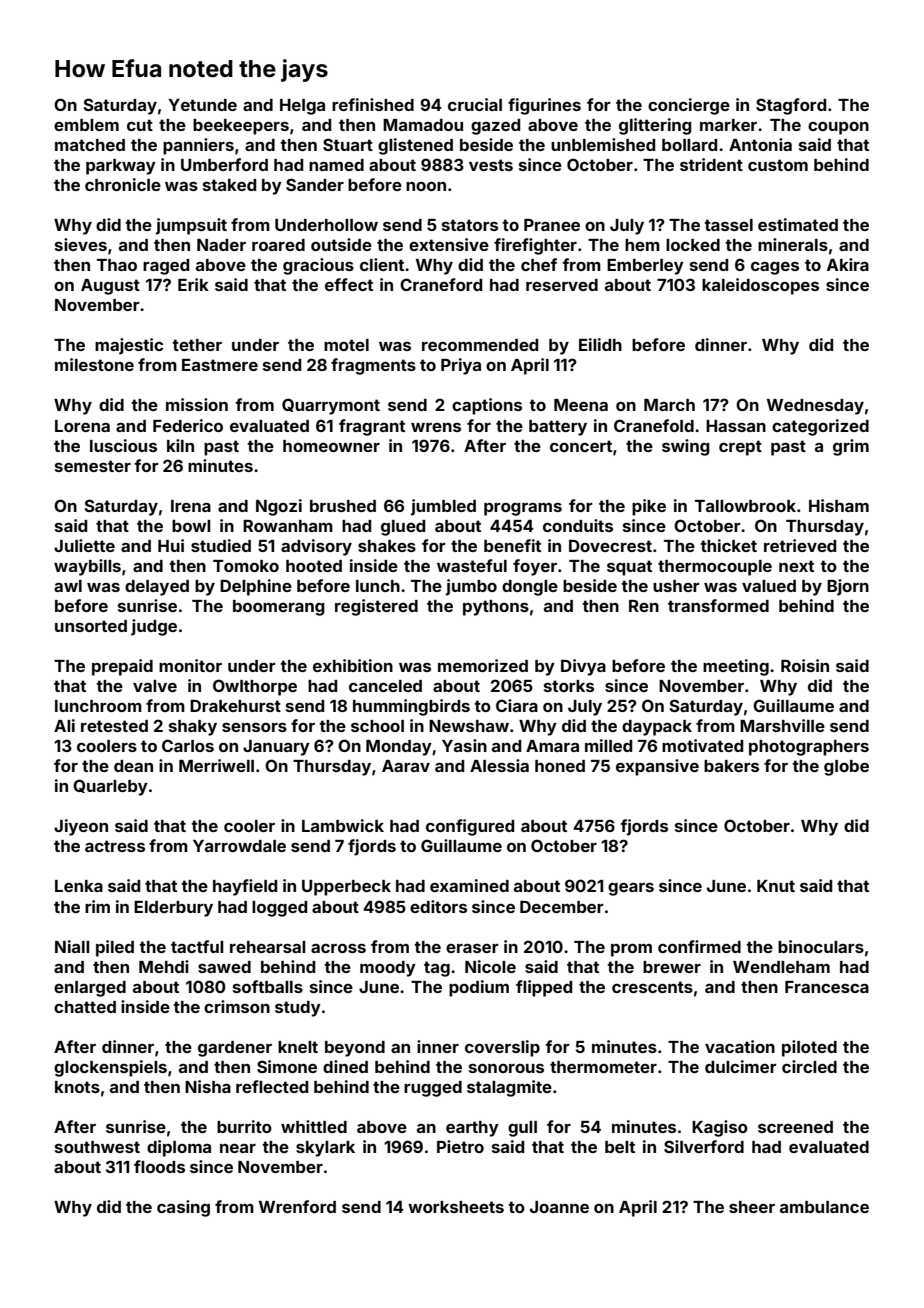 The image size is (924, 1308). Describe the element at coordinates (255, 687) in the page. I see `Owlthorpe` at that location.
